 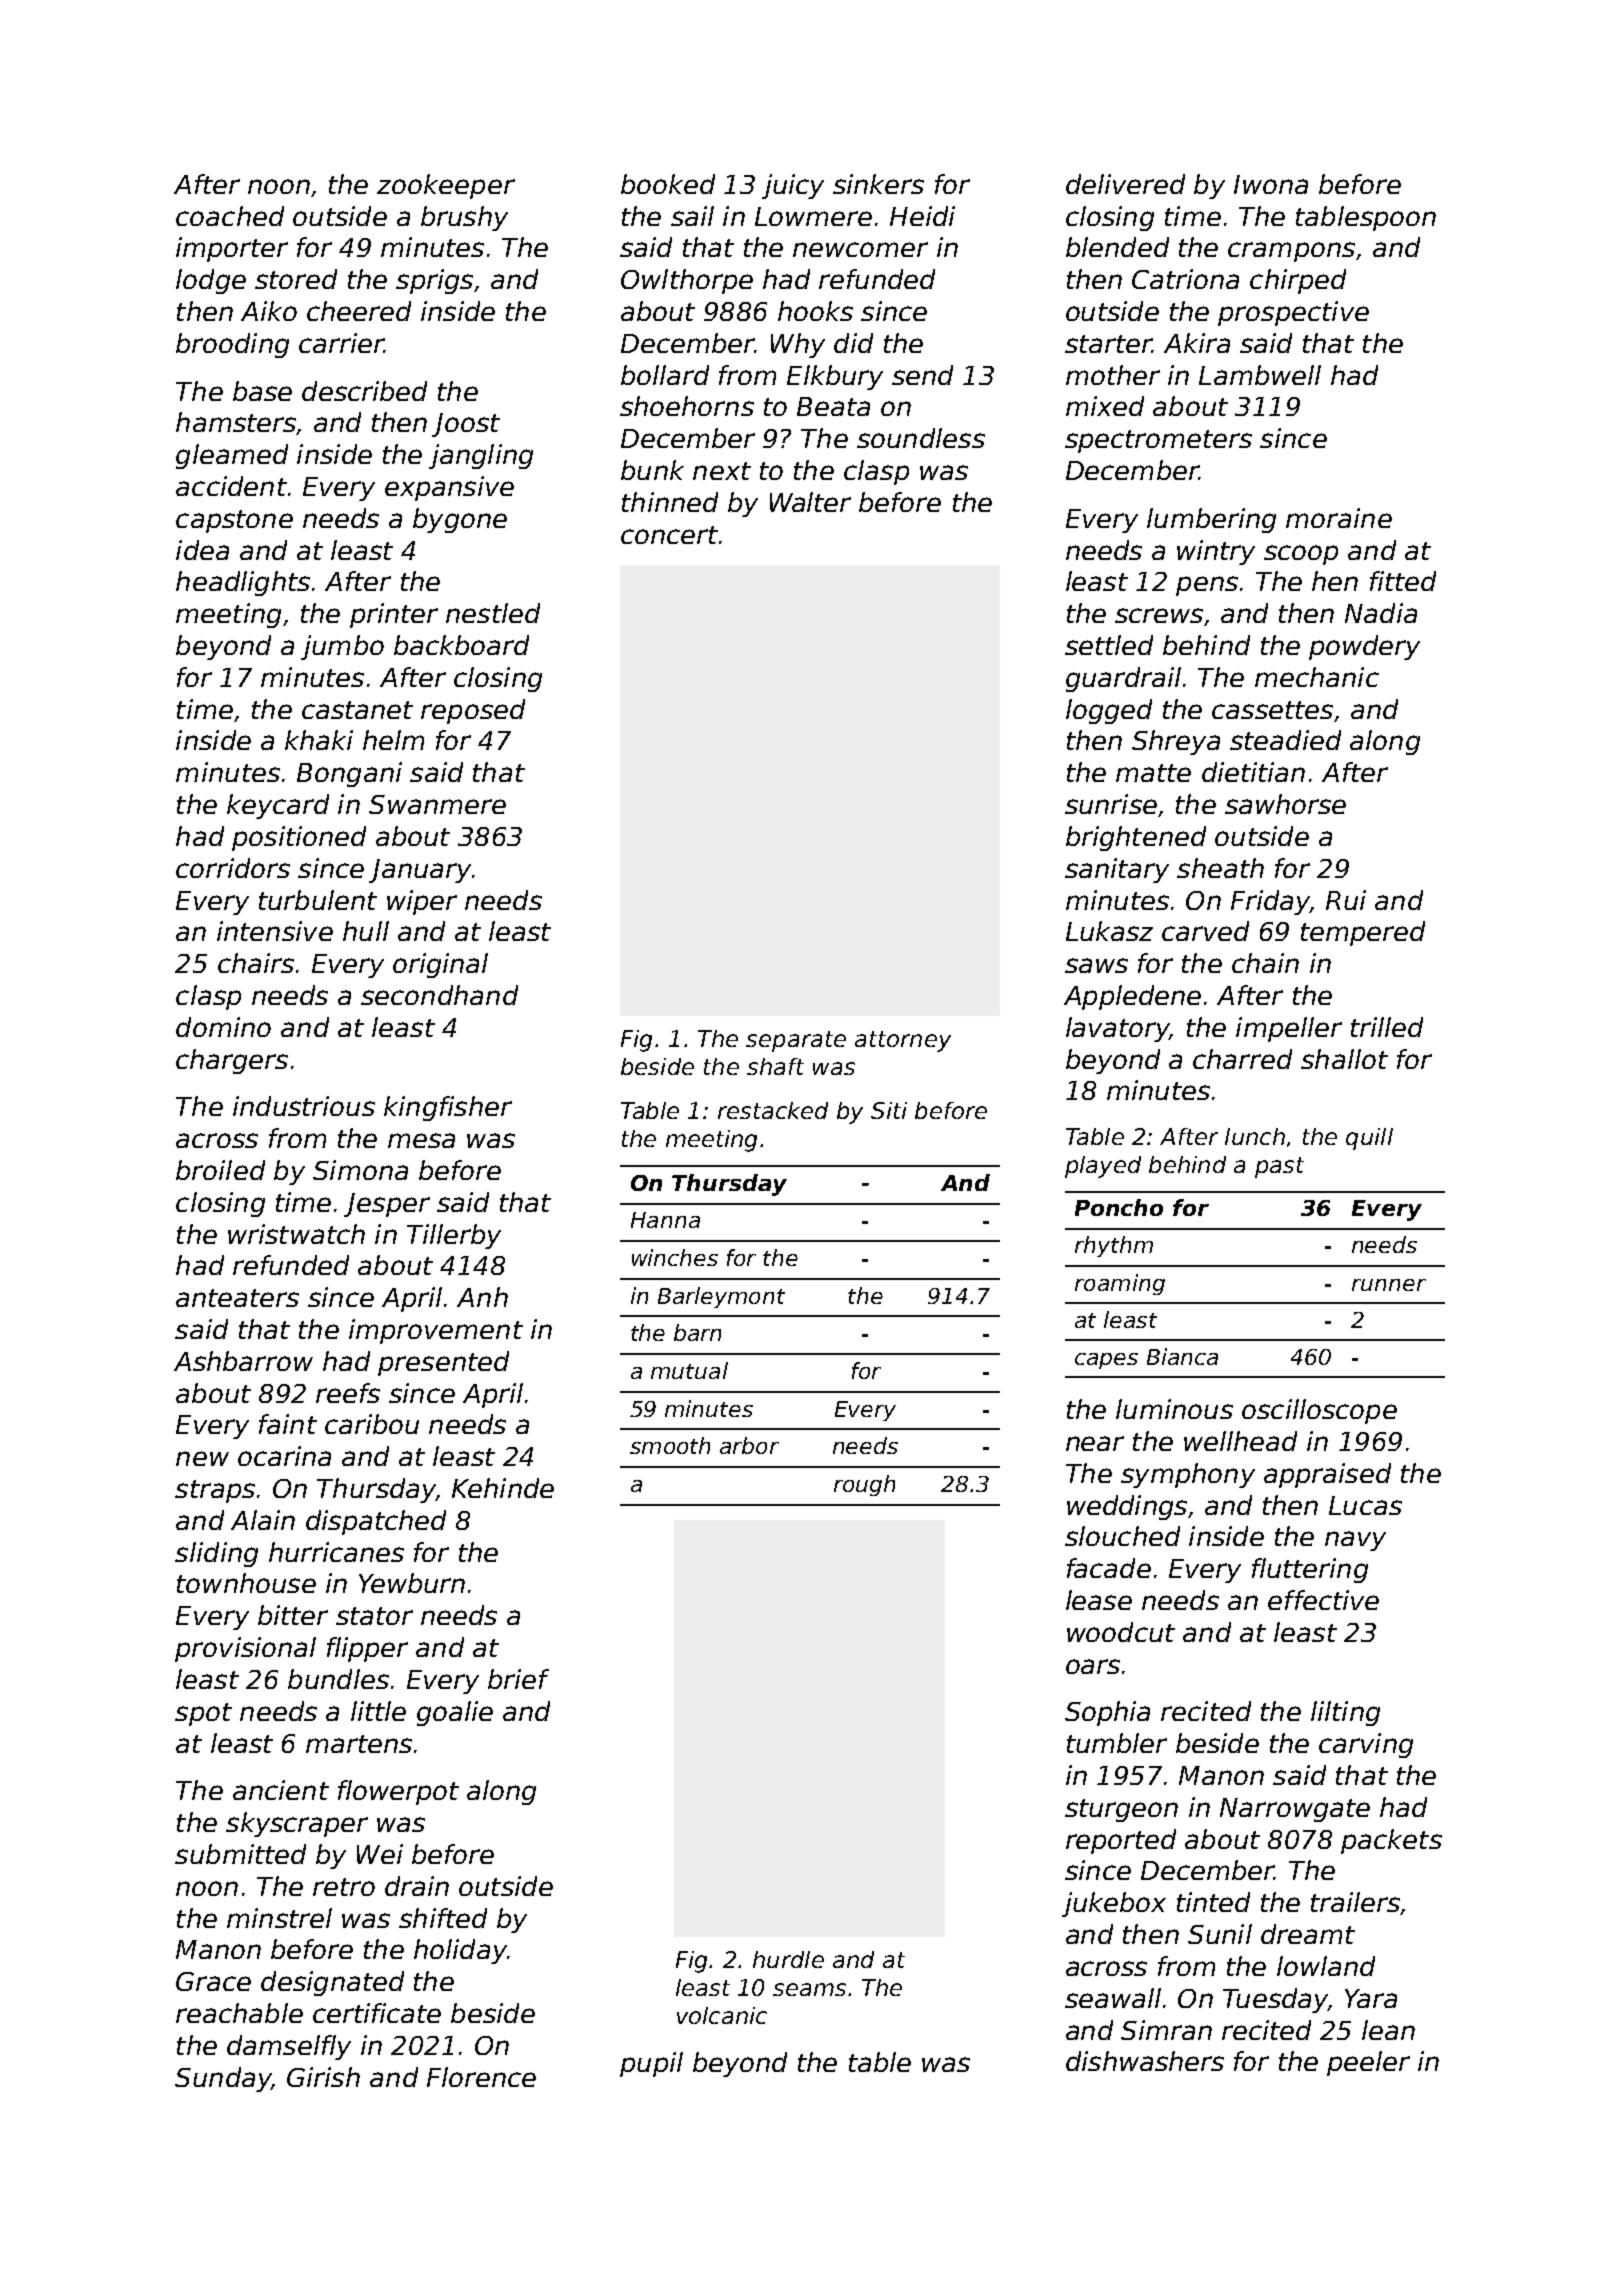 What do you see at coordinates (651, 2064) in the image?
I see `pupil` at bounding box center [651, 2064].
